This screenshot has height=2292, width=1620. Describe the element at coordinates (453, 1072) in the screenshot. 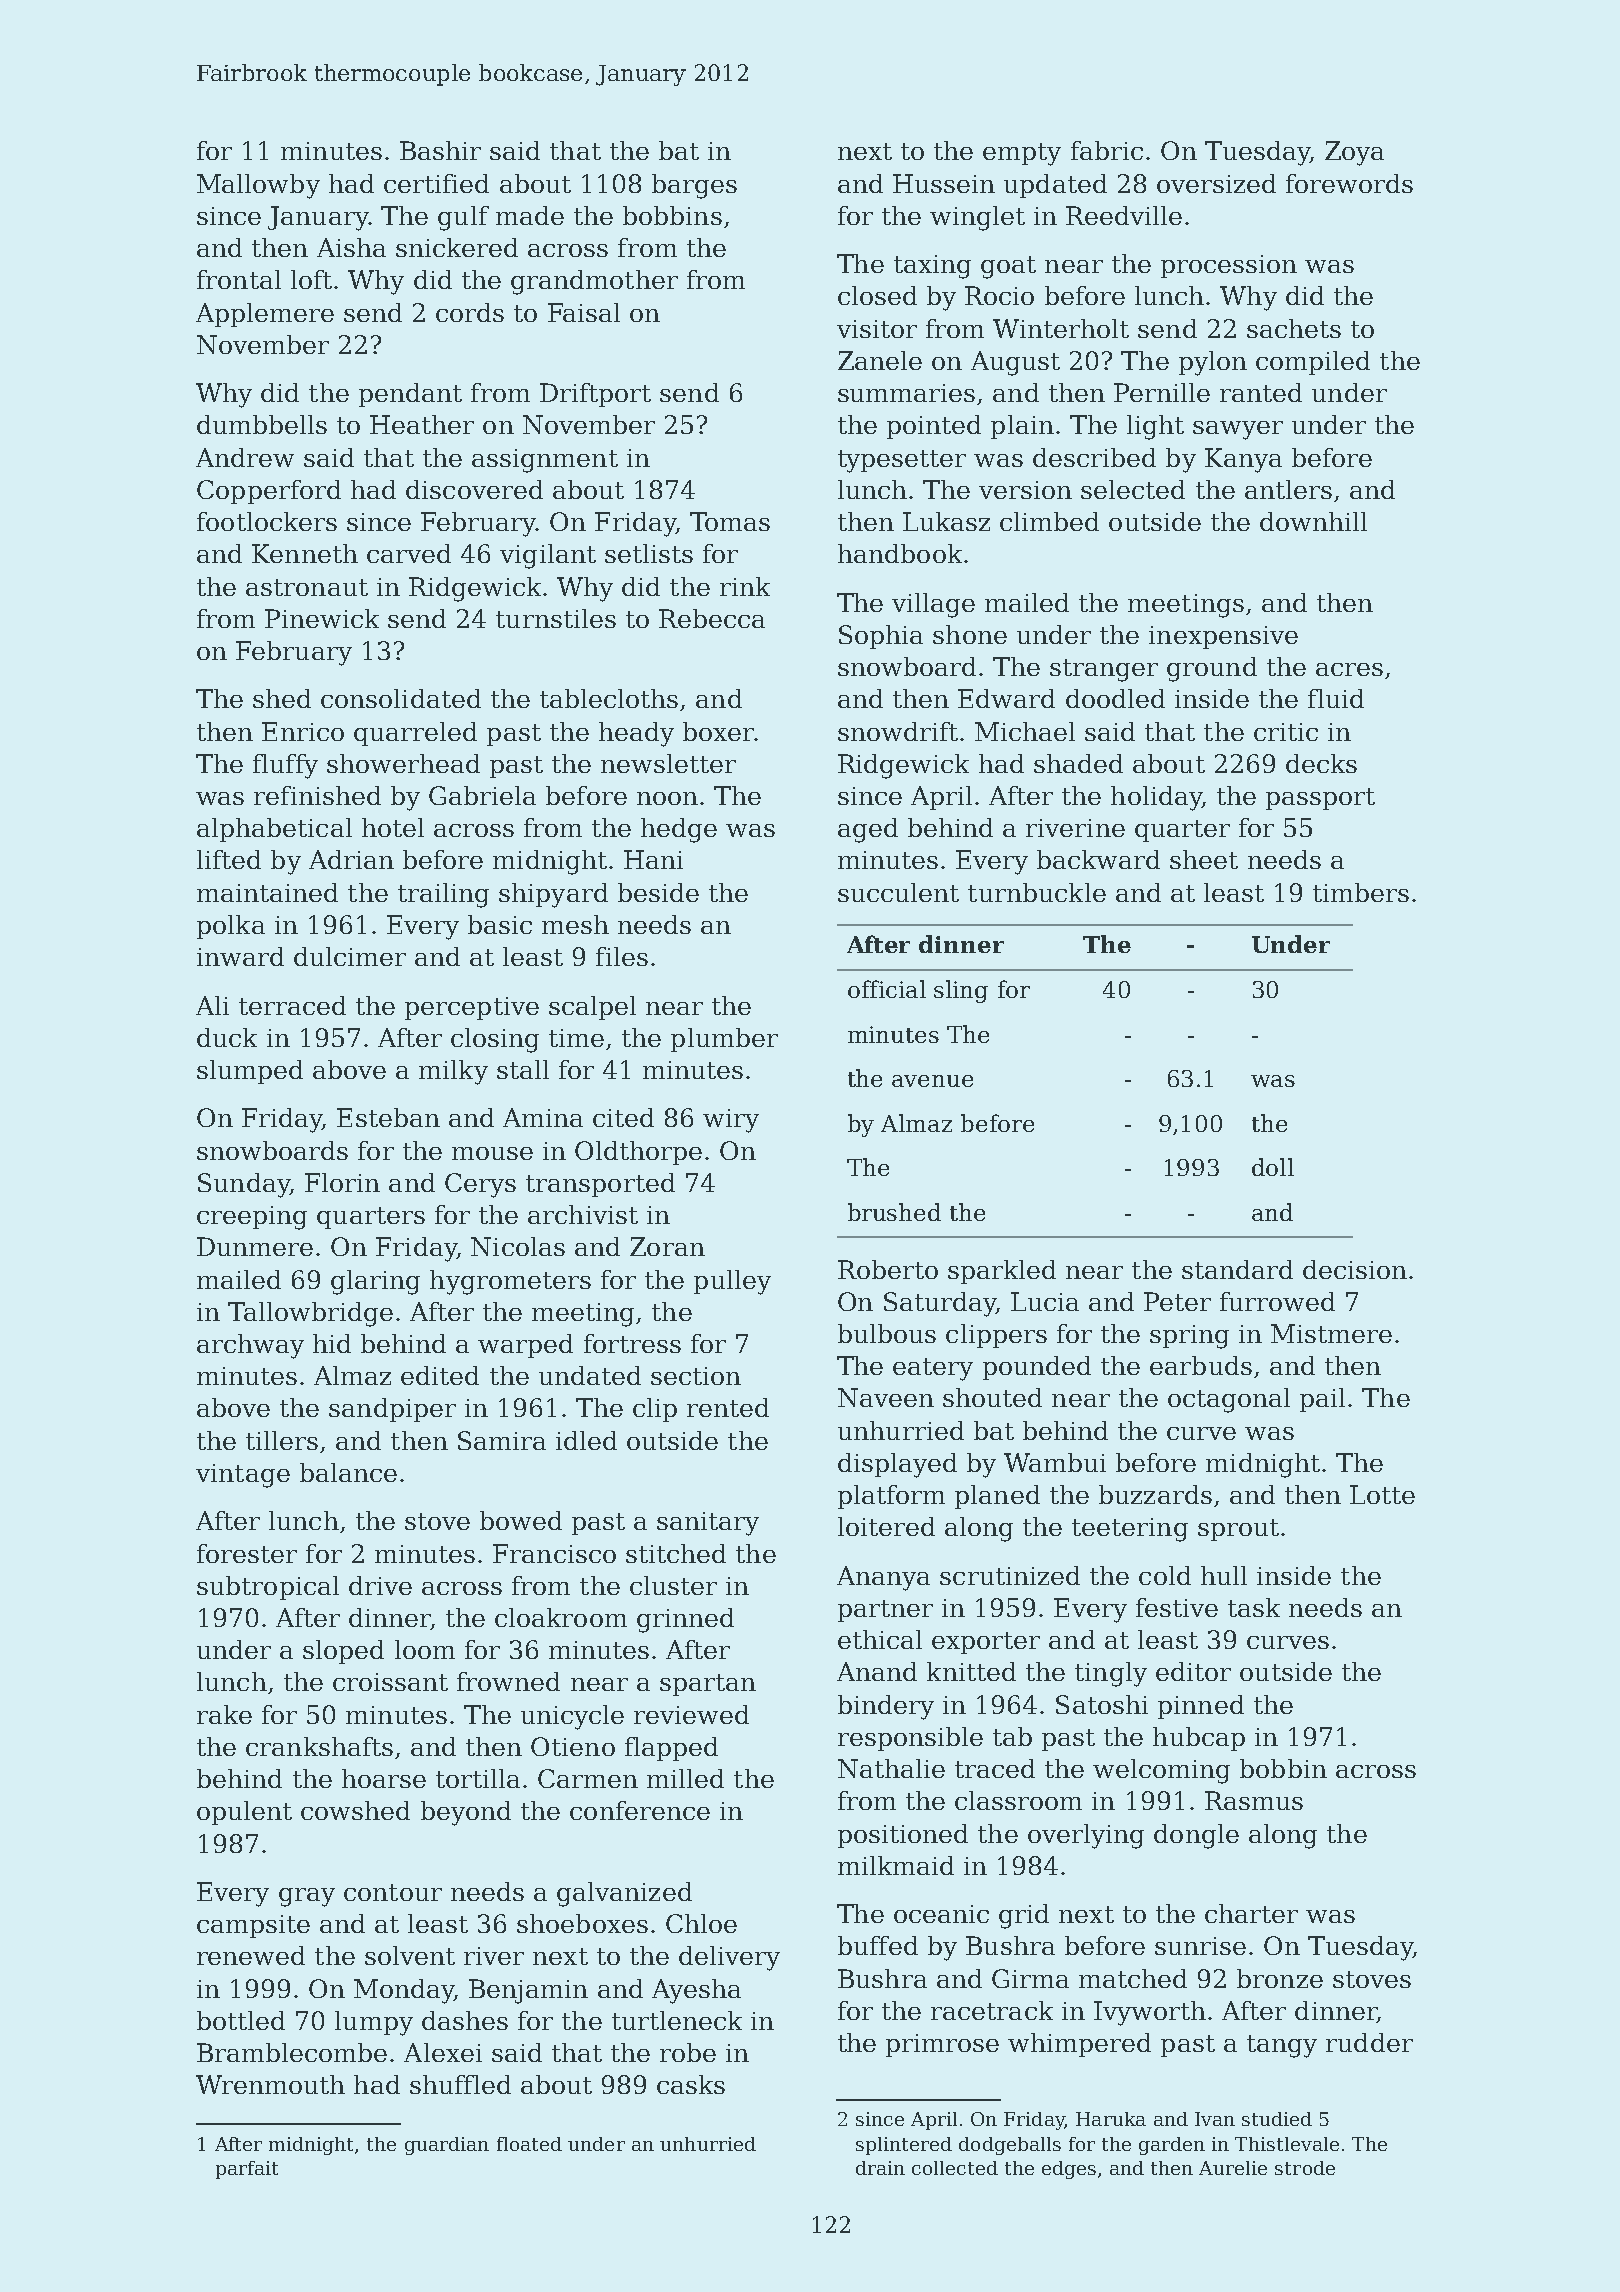

I see `milky` at that location.
